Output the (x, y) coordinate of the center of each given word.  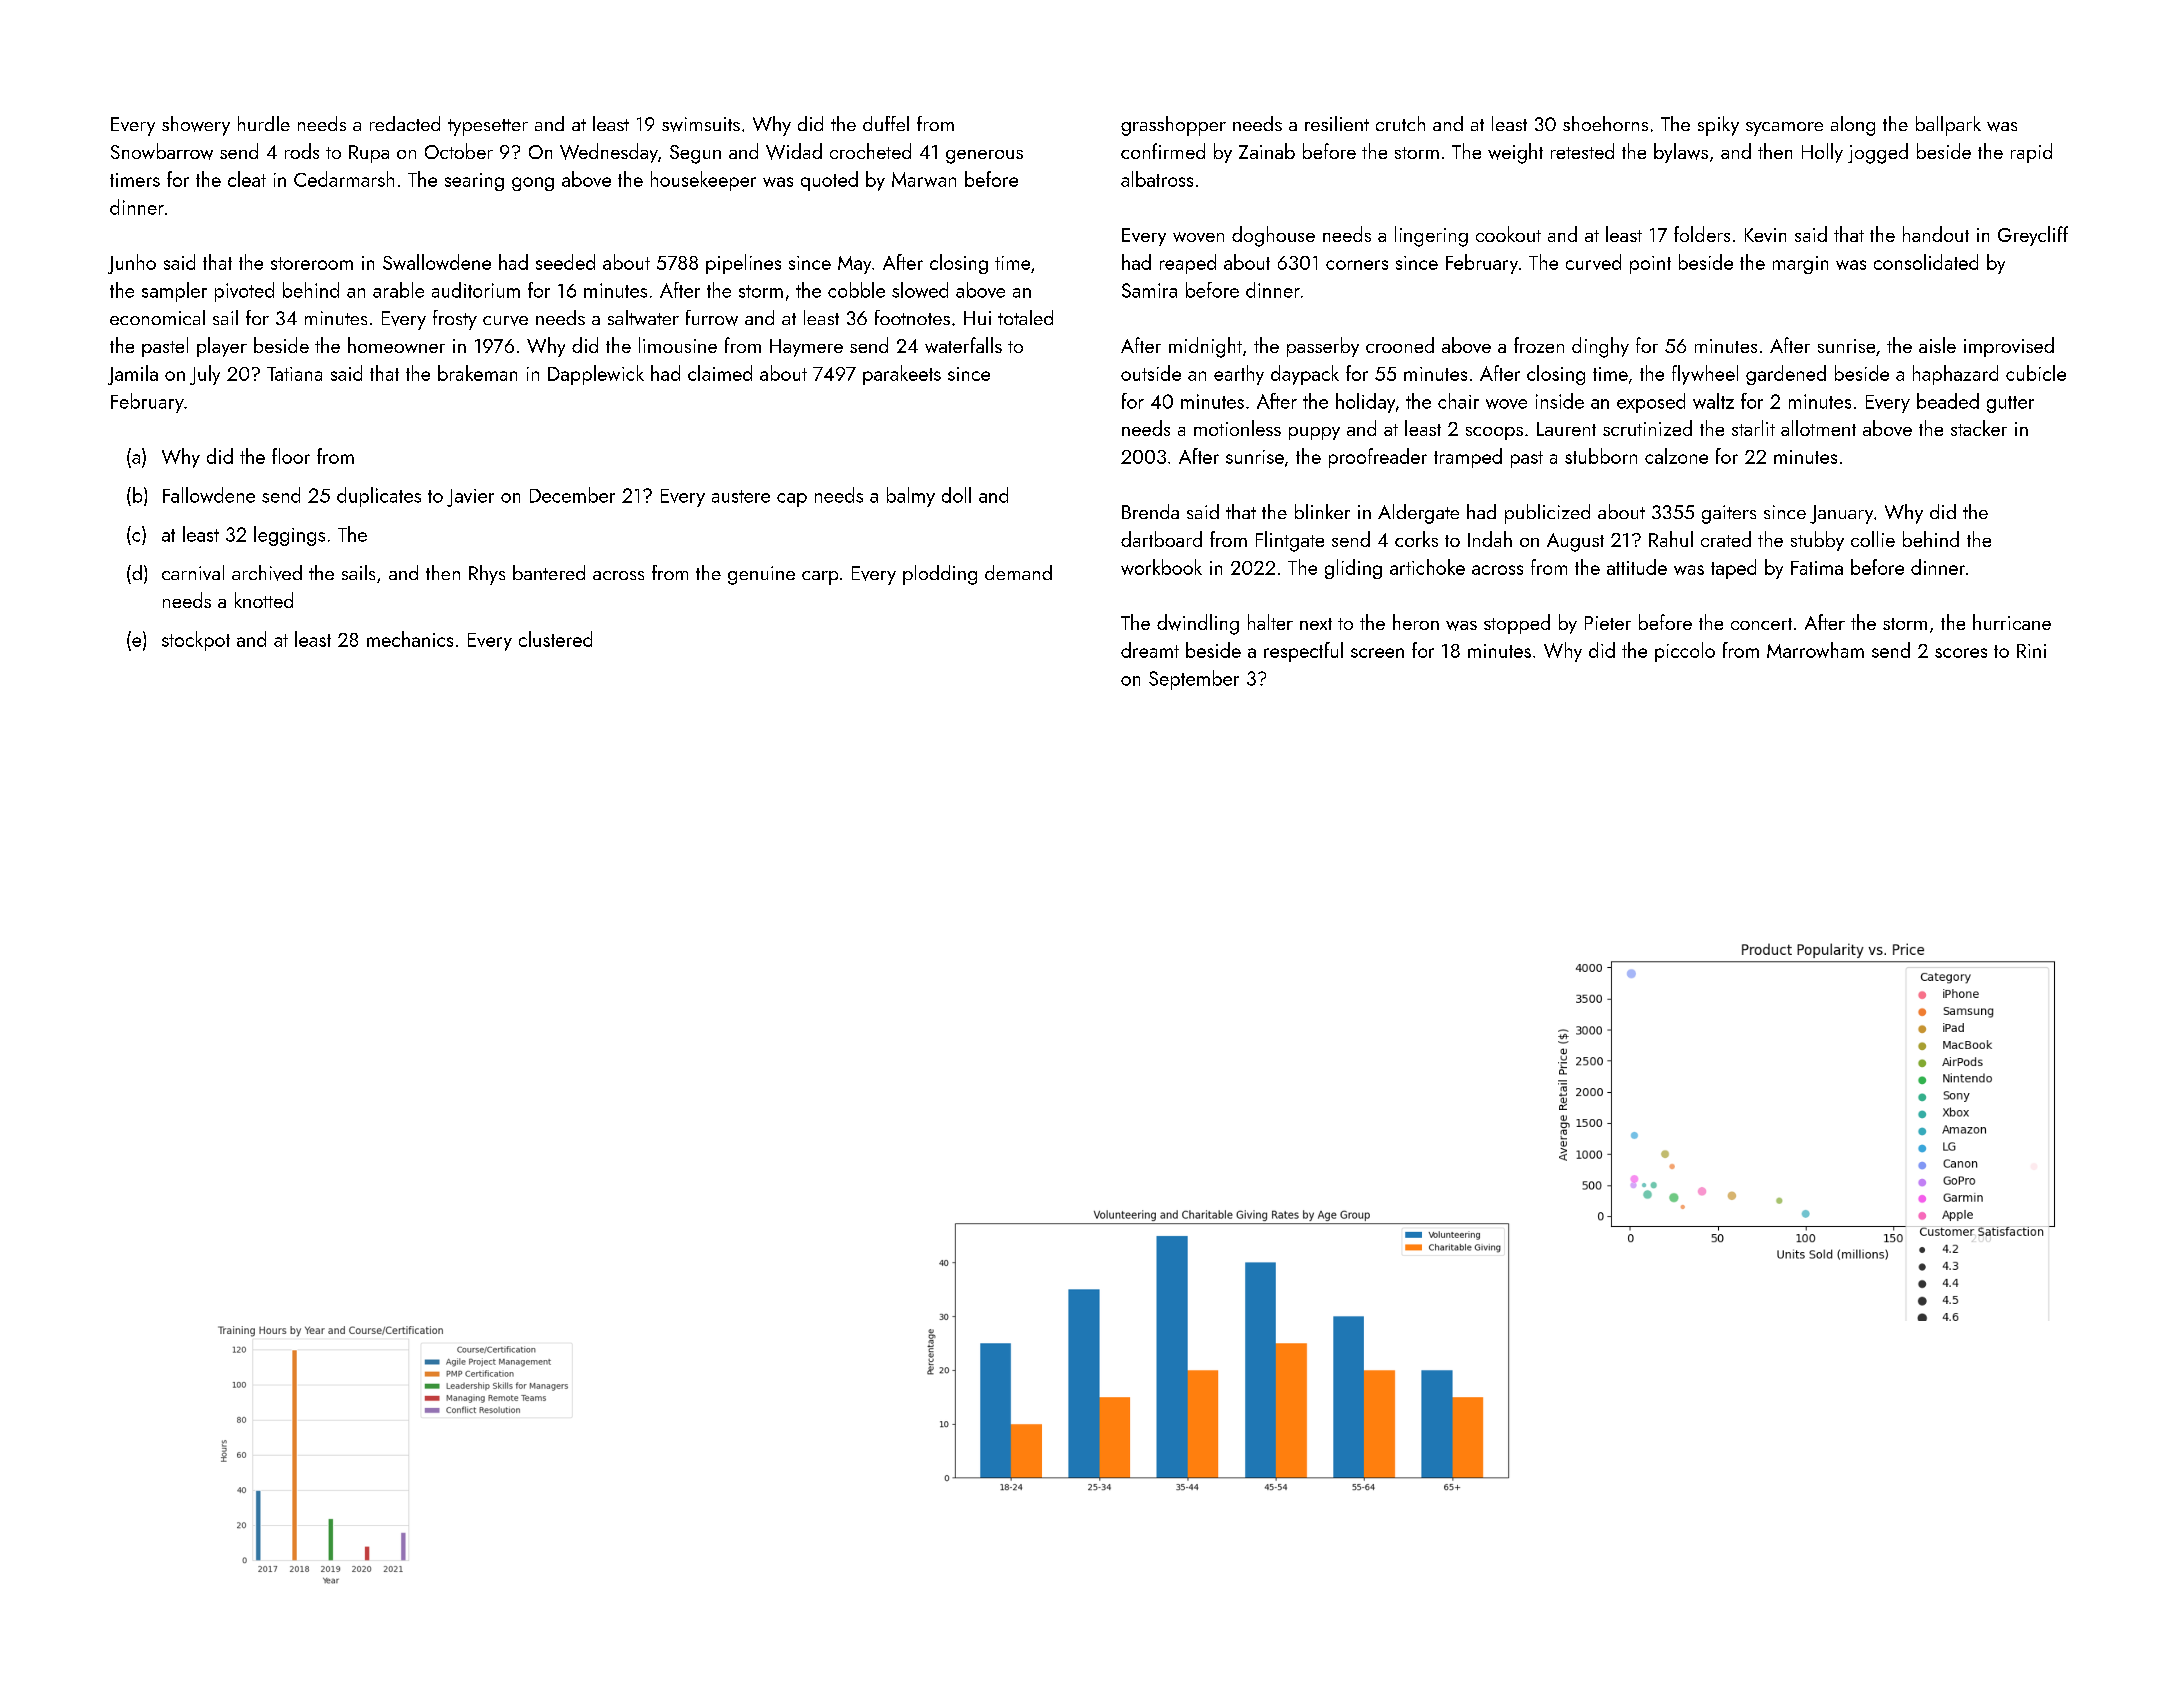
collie (1873, 539)
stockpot (196, 641)
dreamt (1150, 650)
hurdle (264, 123)
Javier (470, 498)
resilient (1337, 123)
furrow (712, 318)
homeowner (396, 345)
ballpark (1948, 126)
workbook (1161, 567)
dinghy (1600, 347)
